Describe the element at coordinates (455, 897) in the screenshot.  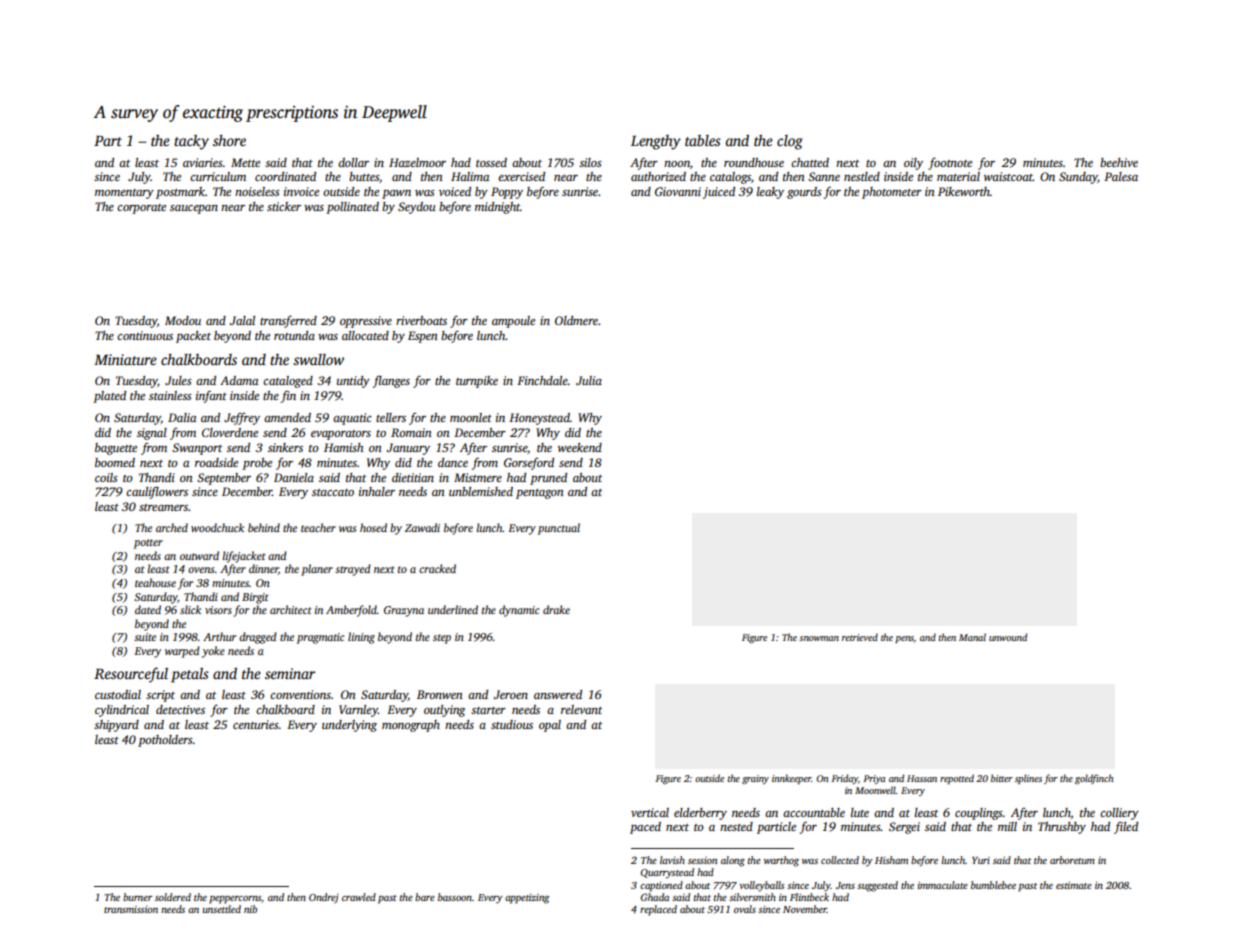
I see `bassoon` at that location.
